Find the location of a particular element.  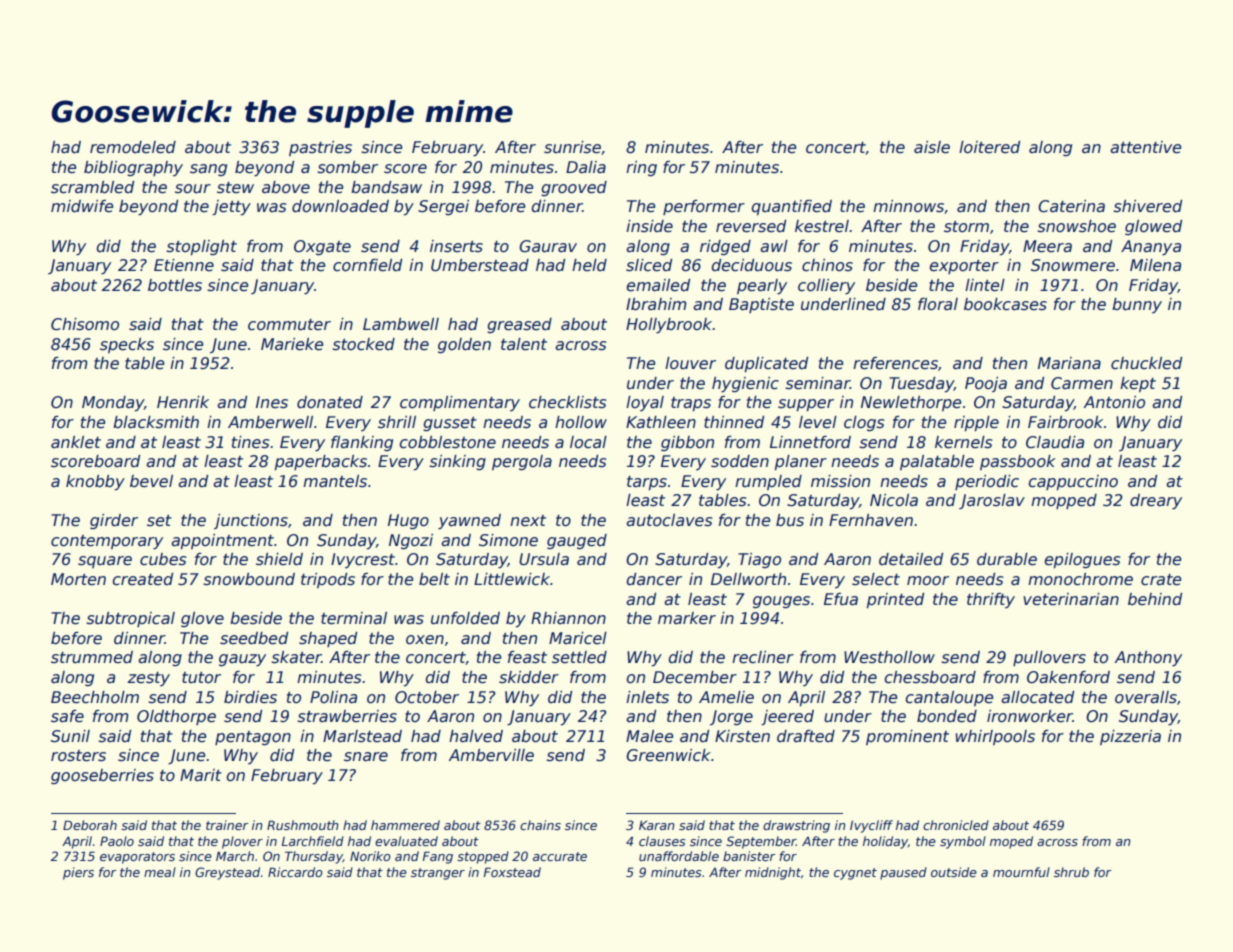

remodeled is located at coordinates (133, 147).
